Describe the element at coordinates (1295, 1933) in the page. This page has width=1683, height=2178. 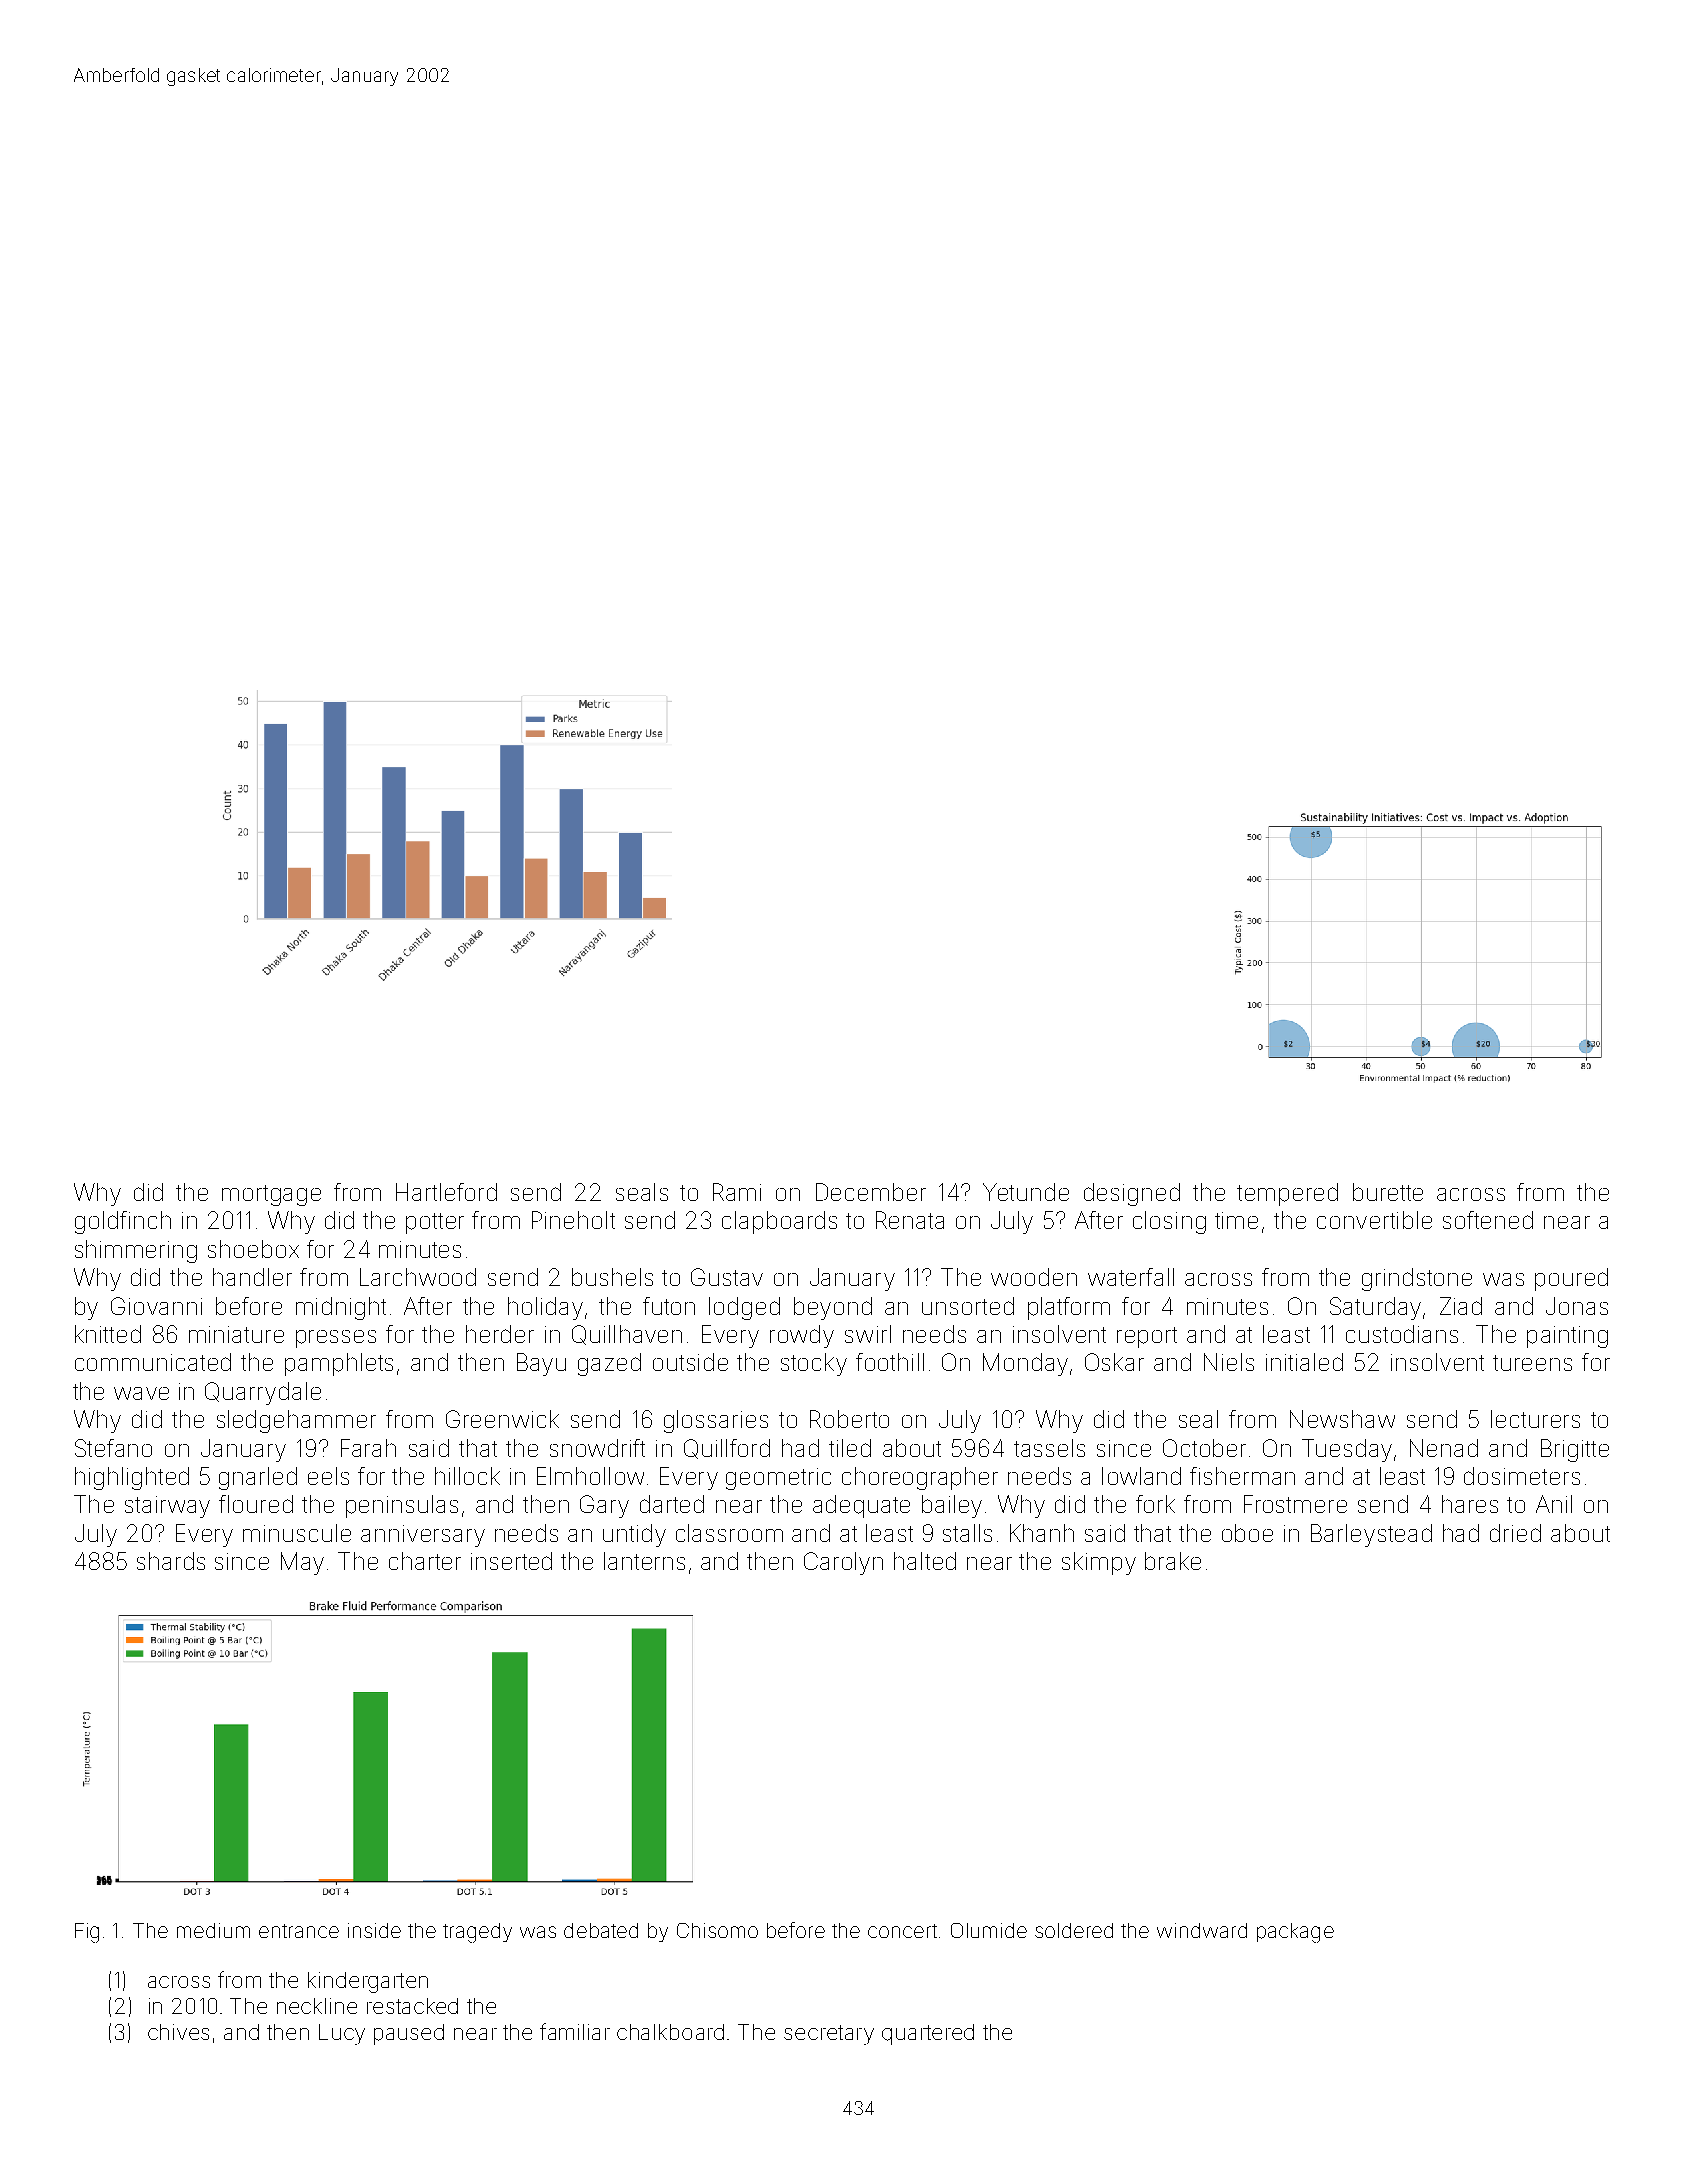
I see `package` at that location.
